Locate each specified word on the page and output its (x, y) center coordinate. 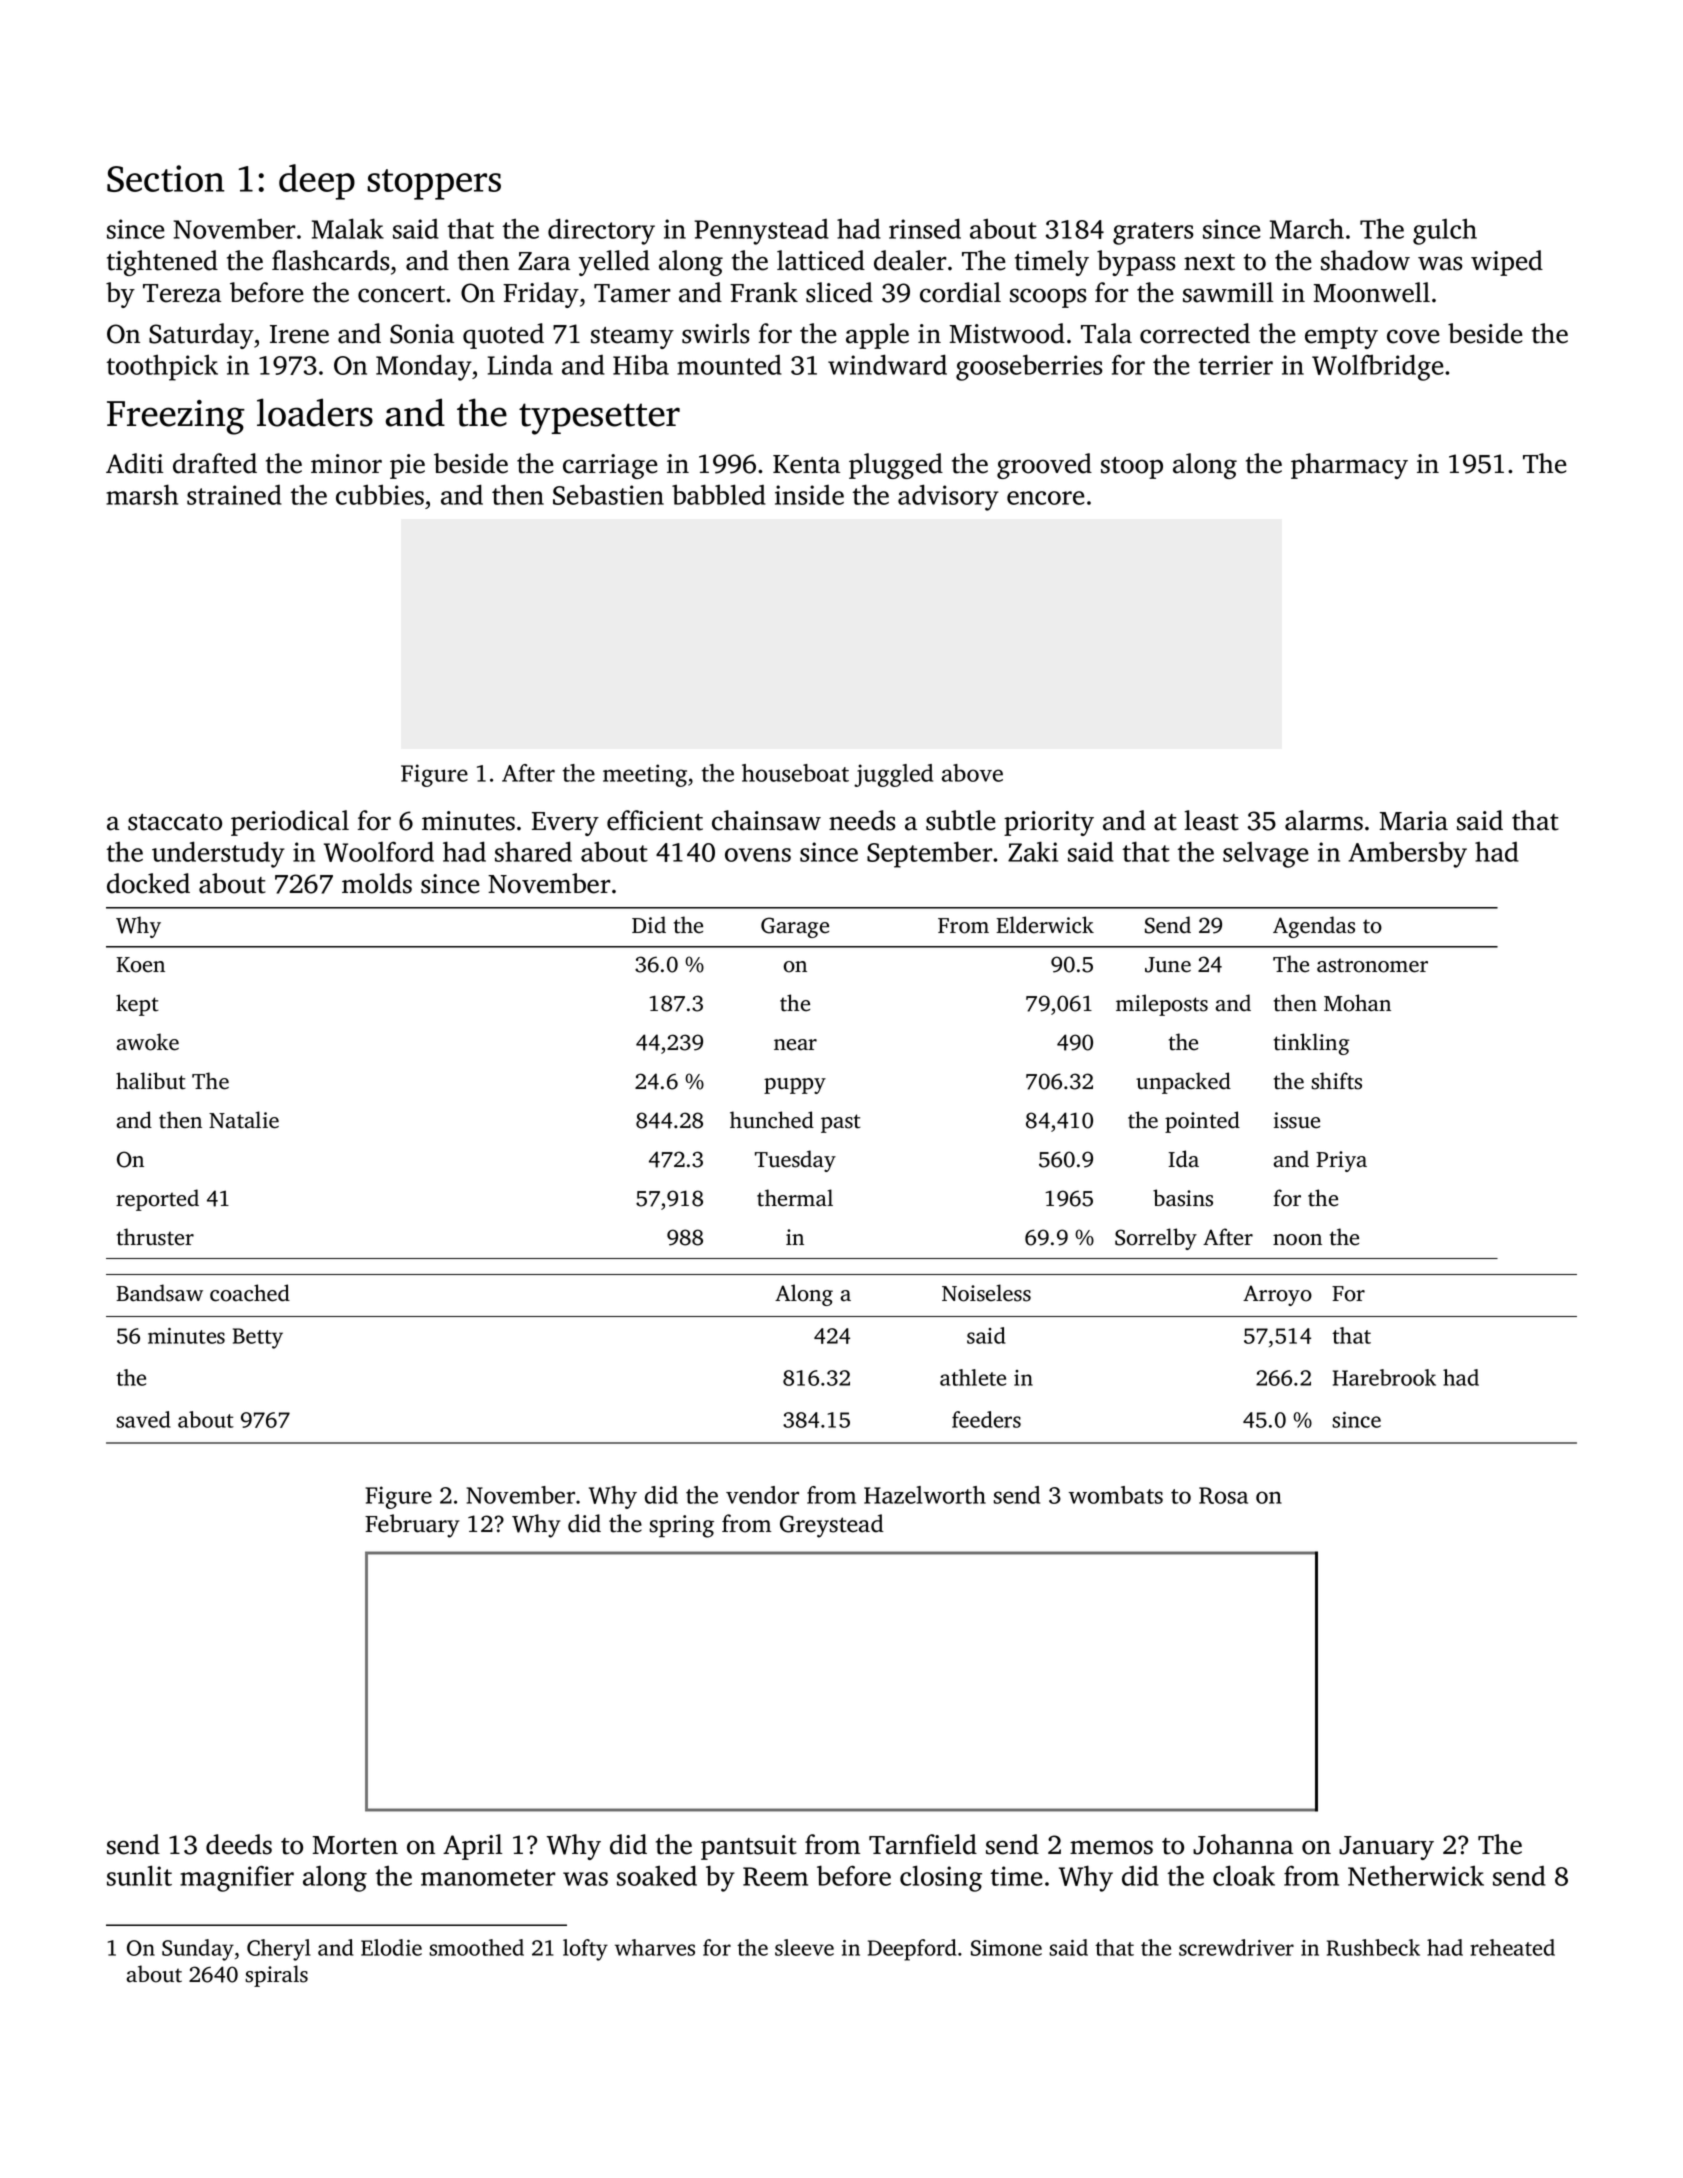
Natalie (244, 1120)
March (1307, 228)
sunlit (139, 1875)
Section (166, 178)
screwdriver (1236, 1947)
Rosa (1223, 1495)
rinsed (925, 228)
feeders (986, 1419)
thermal (795, 1198)
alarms (1324, 820)
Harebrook (1384, 1377)
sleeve (804, 1947)
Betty (258, 1338)
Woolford (379, 851)
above (972, 773)
